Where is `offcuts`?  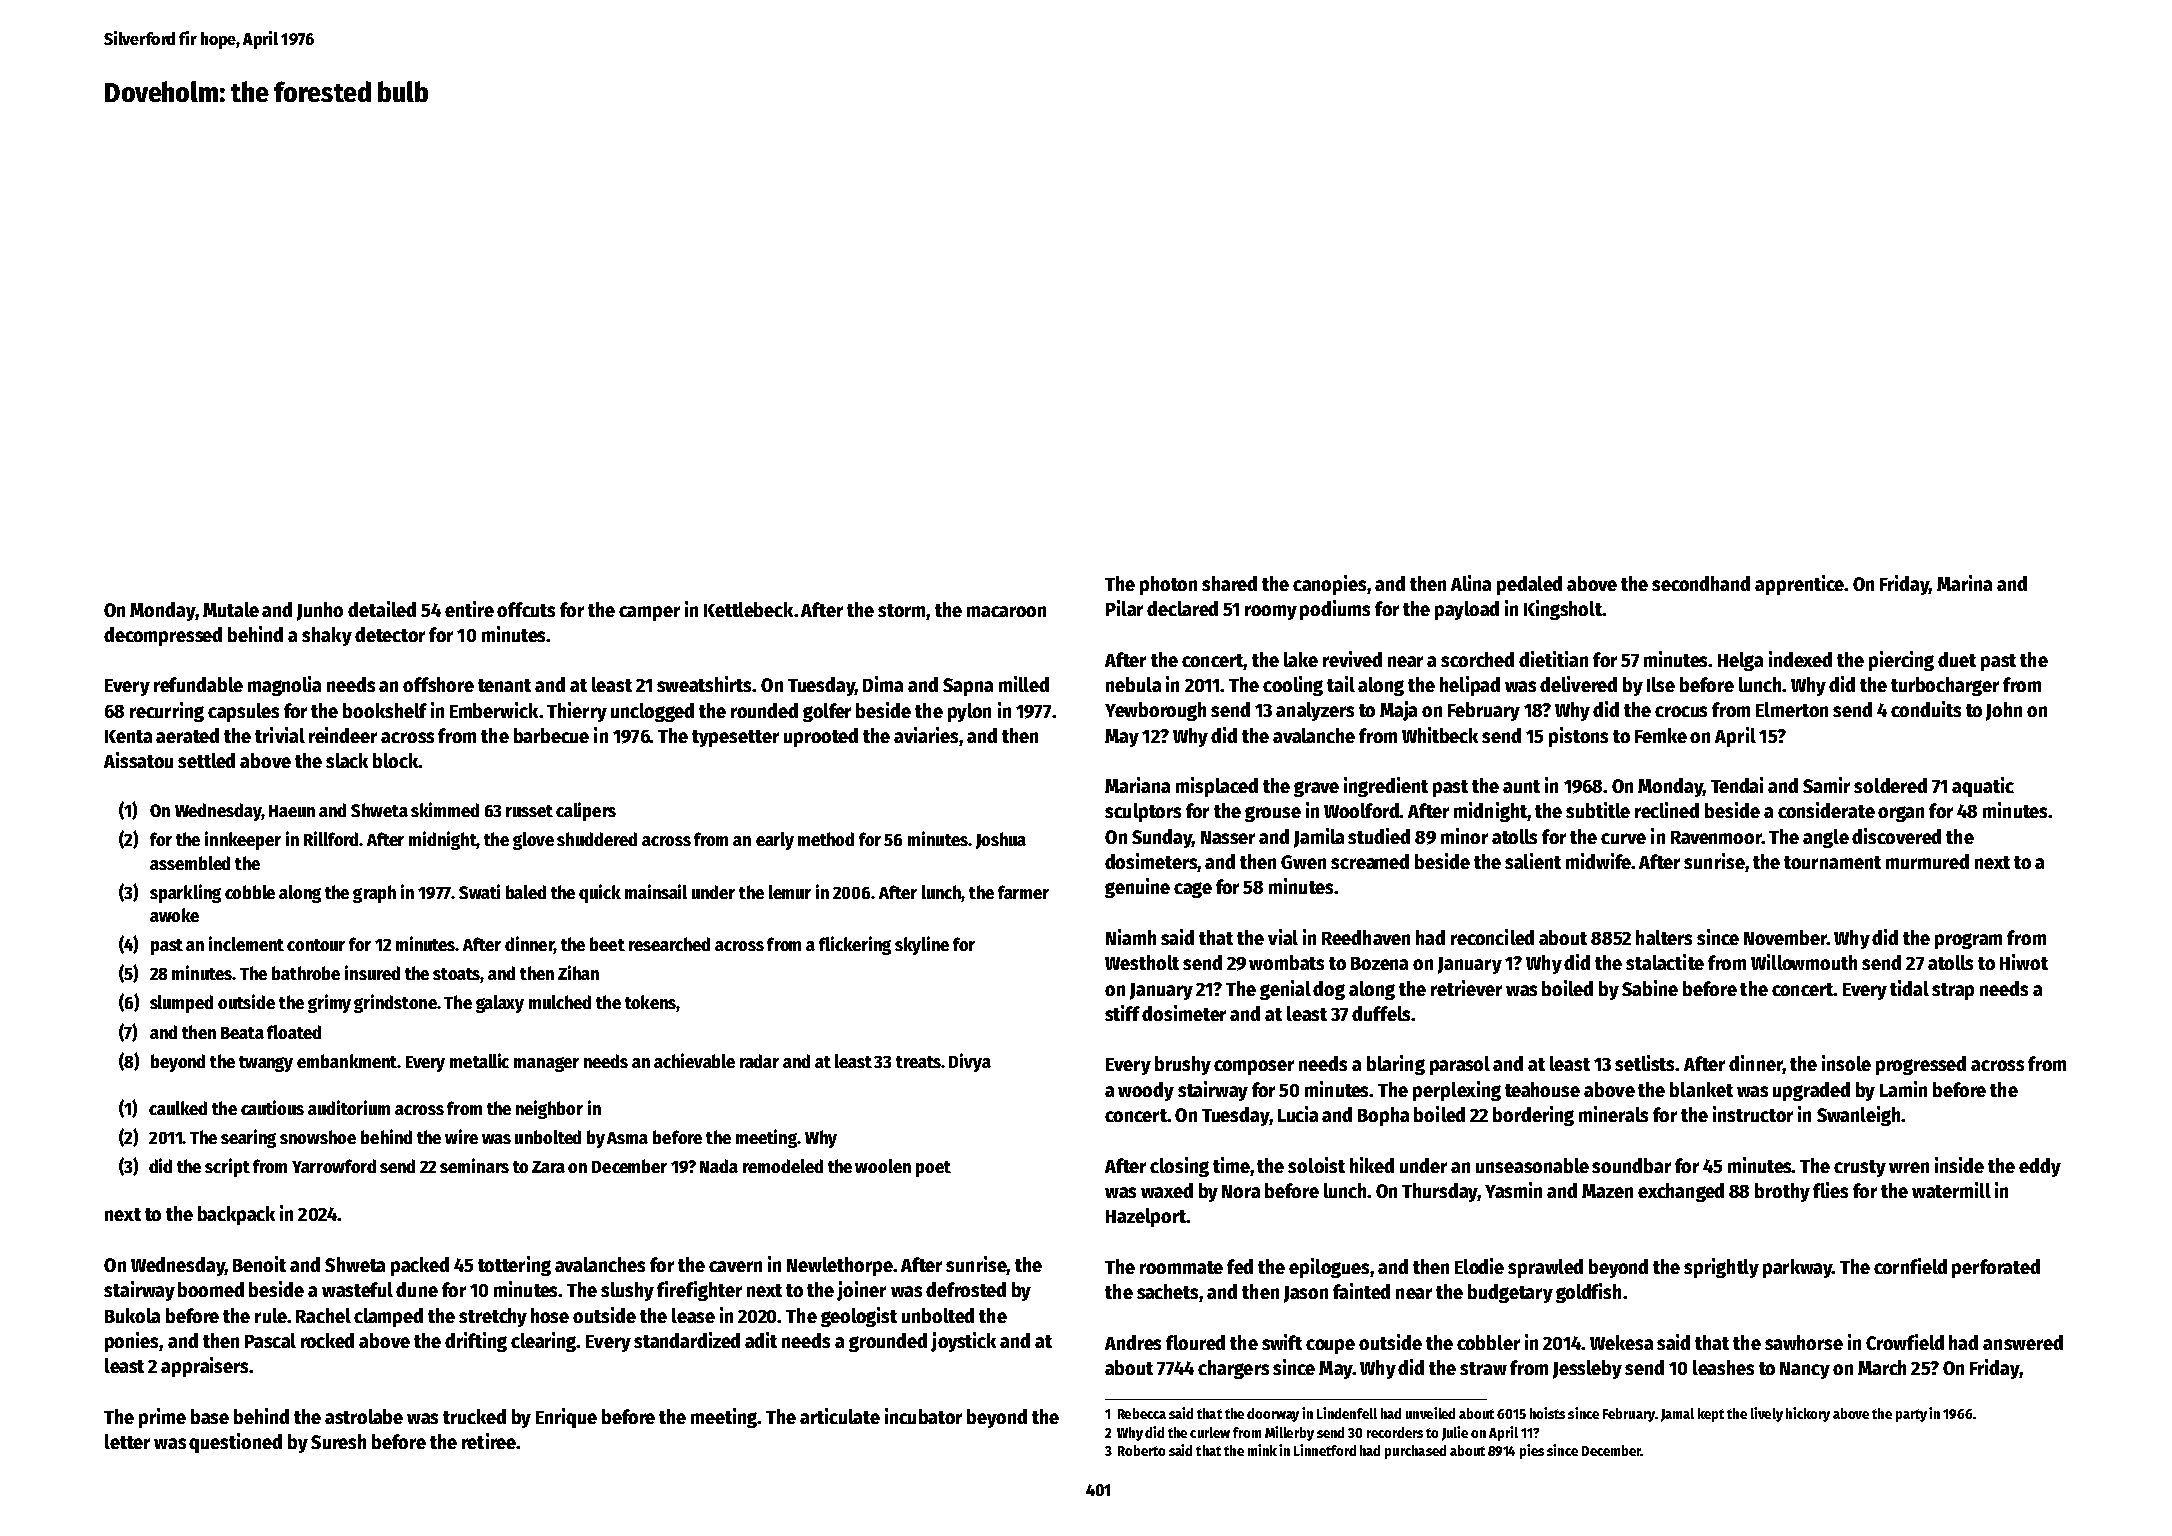
offcuts is located at coordinates (526, 609).
